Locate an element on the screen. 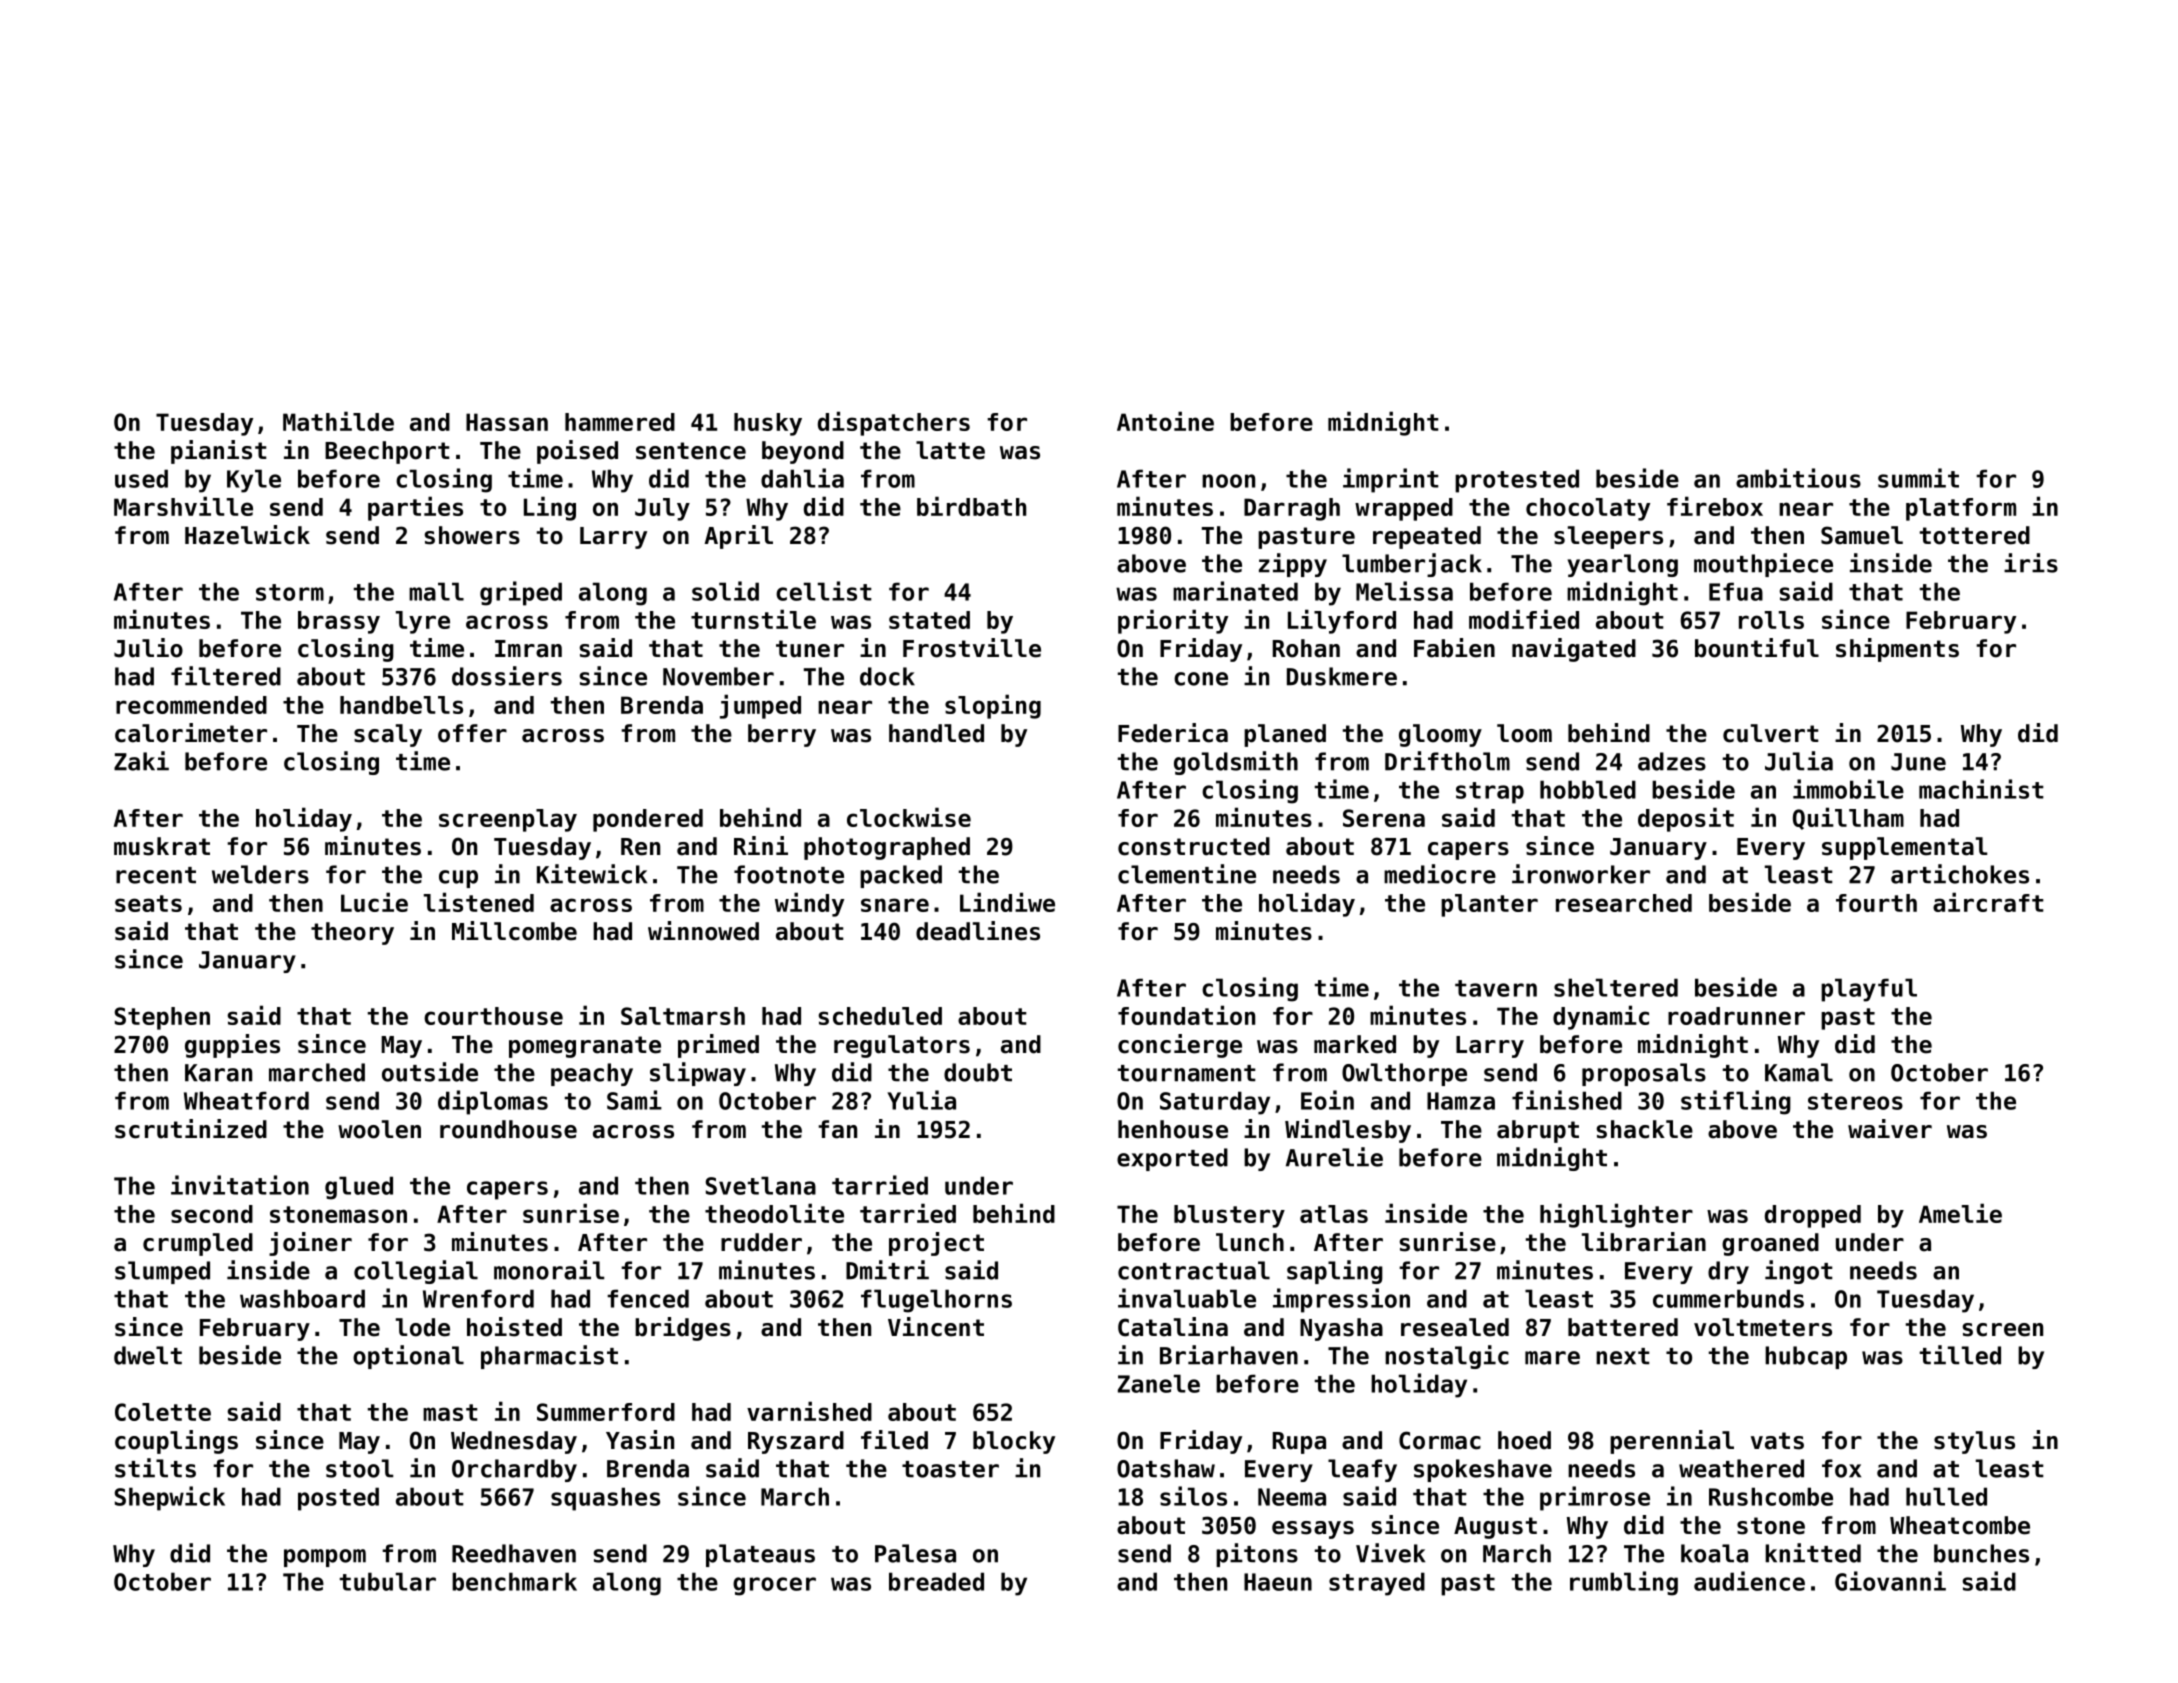 This screenshot has width=2178, height=1683. dossiers is located at coordinates (507, 676).
